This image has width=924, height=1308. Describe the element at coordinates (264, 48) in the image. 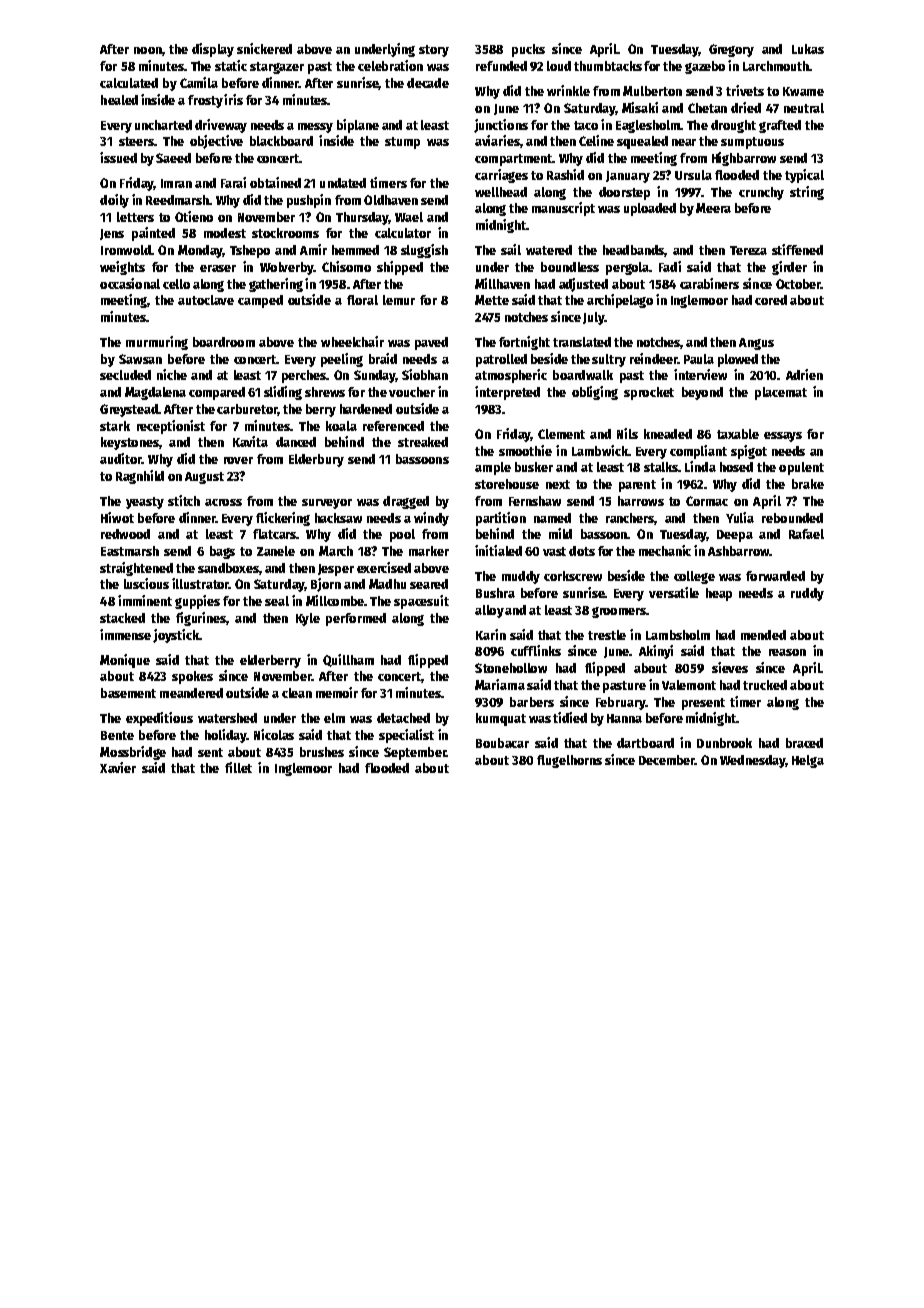

I see `snickered` at that location.
